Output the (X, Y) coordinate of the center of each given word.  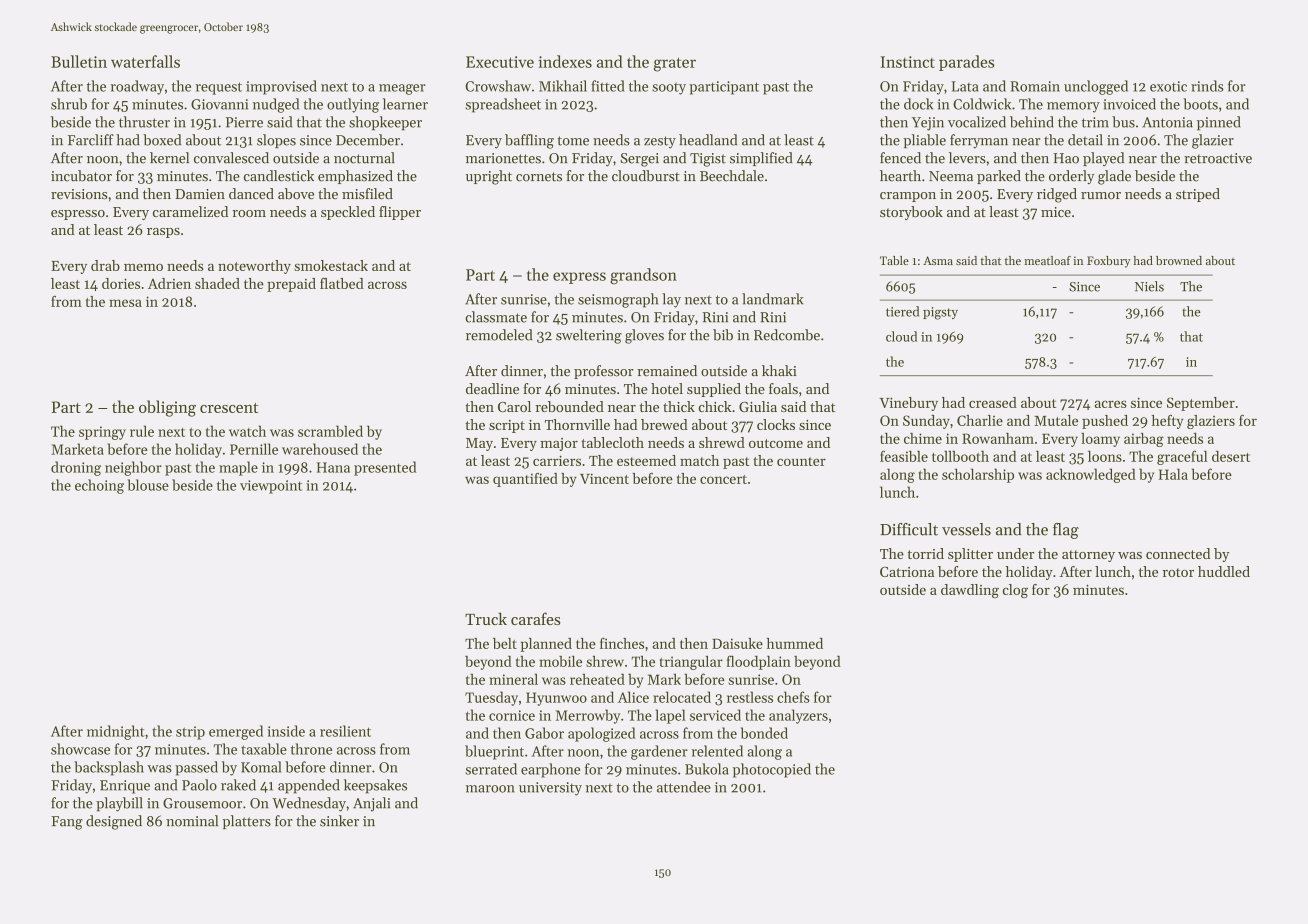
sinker (339, 821)
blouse (148, 485)
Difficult (909, 529)
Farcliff (91, 140)
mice (1056, 212)
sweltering (589, 336)
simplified (761, 159)
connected (1178, 553)
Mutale (1056, 420)
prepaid (291, 285)
